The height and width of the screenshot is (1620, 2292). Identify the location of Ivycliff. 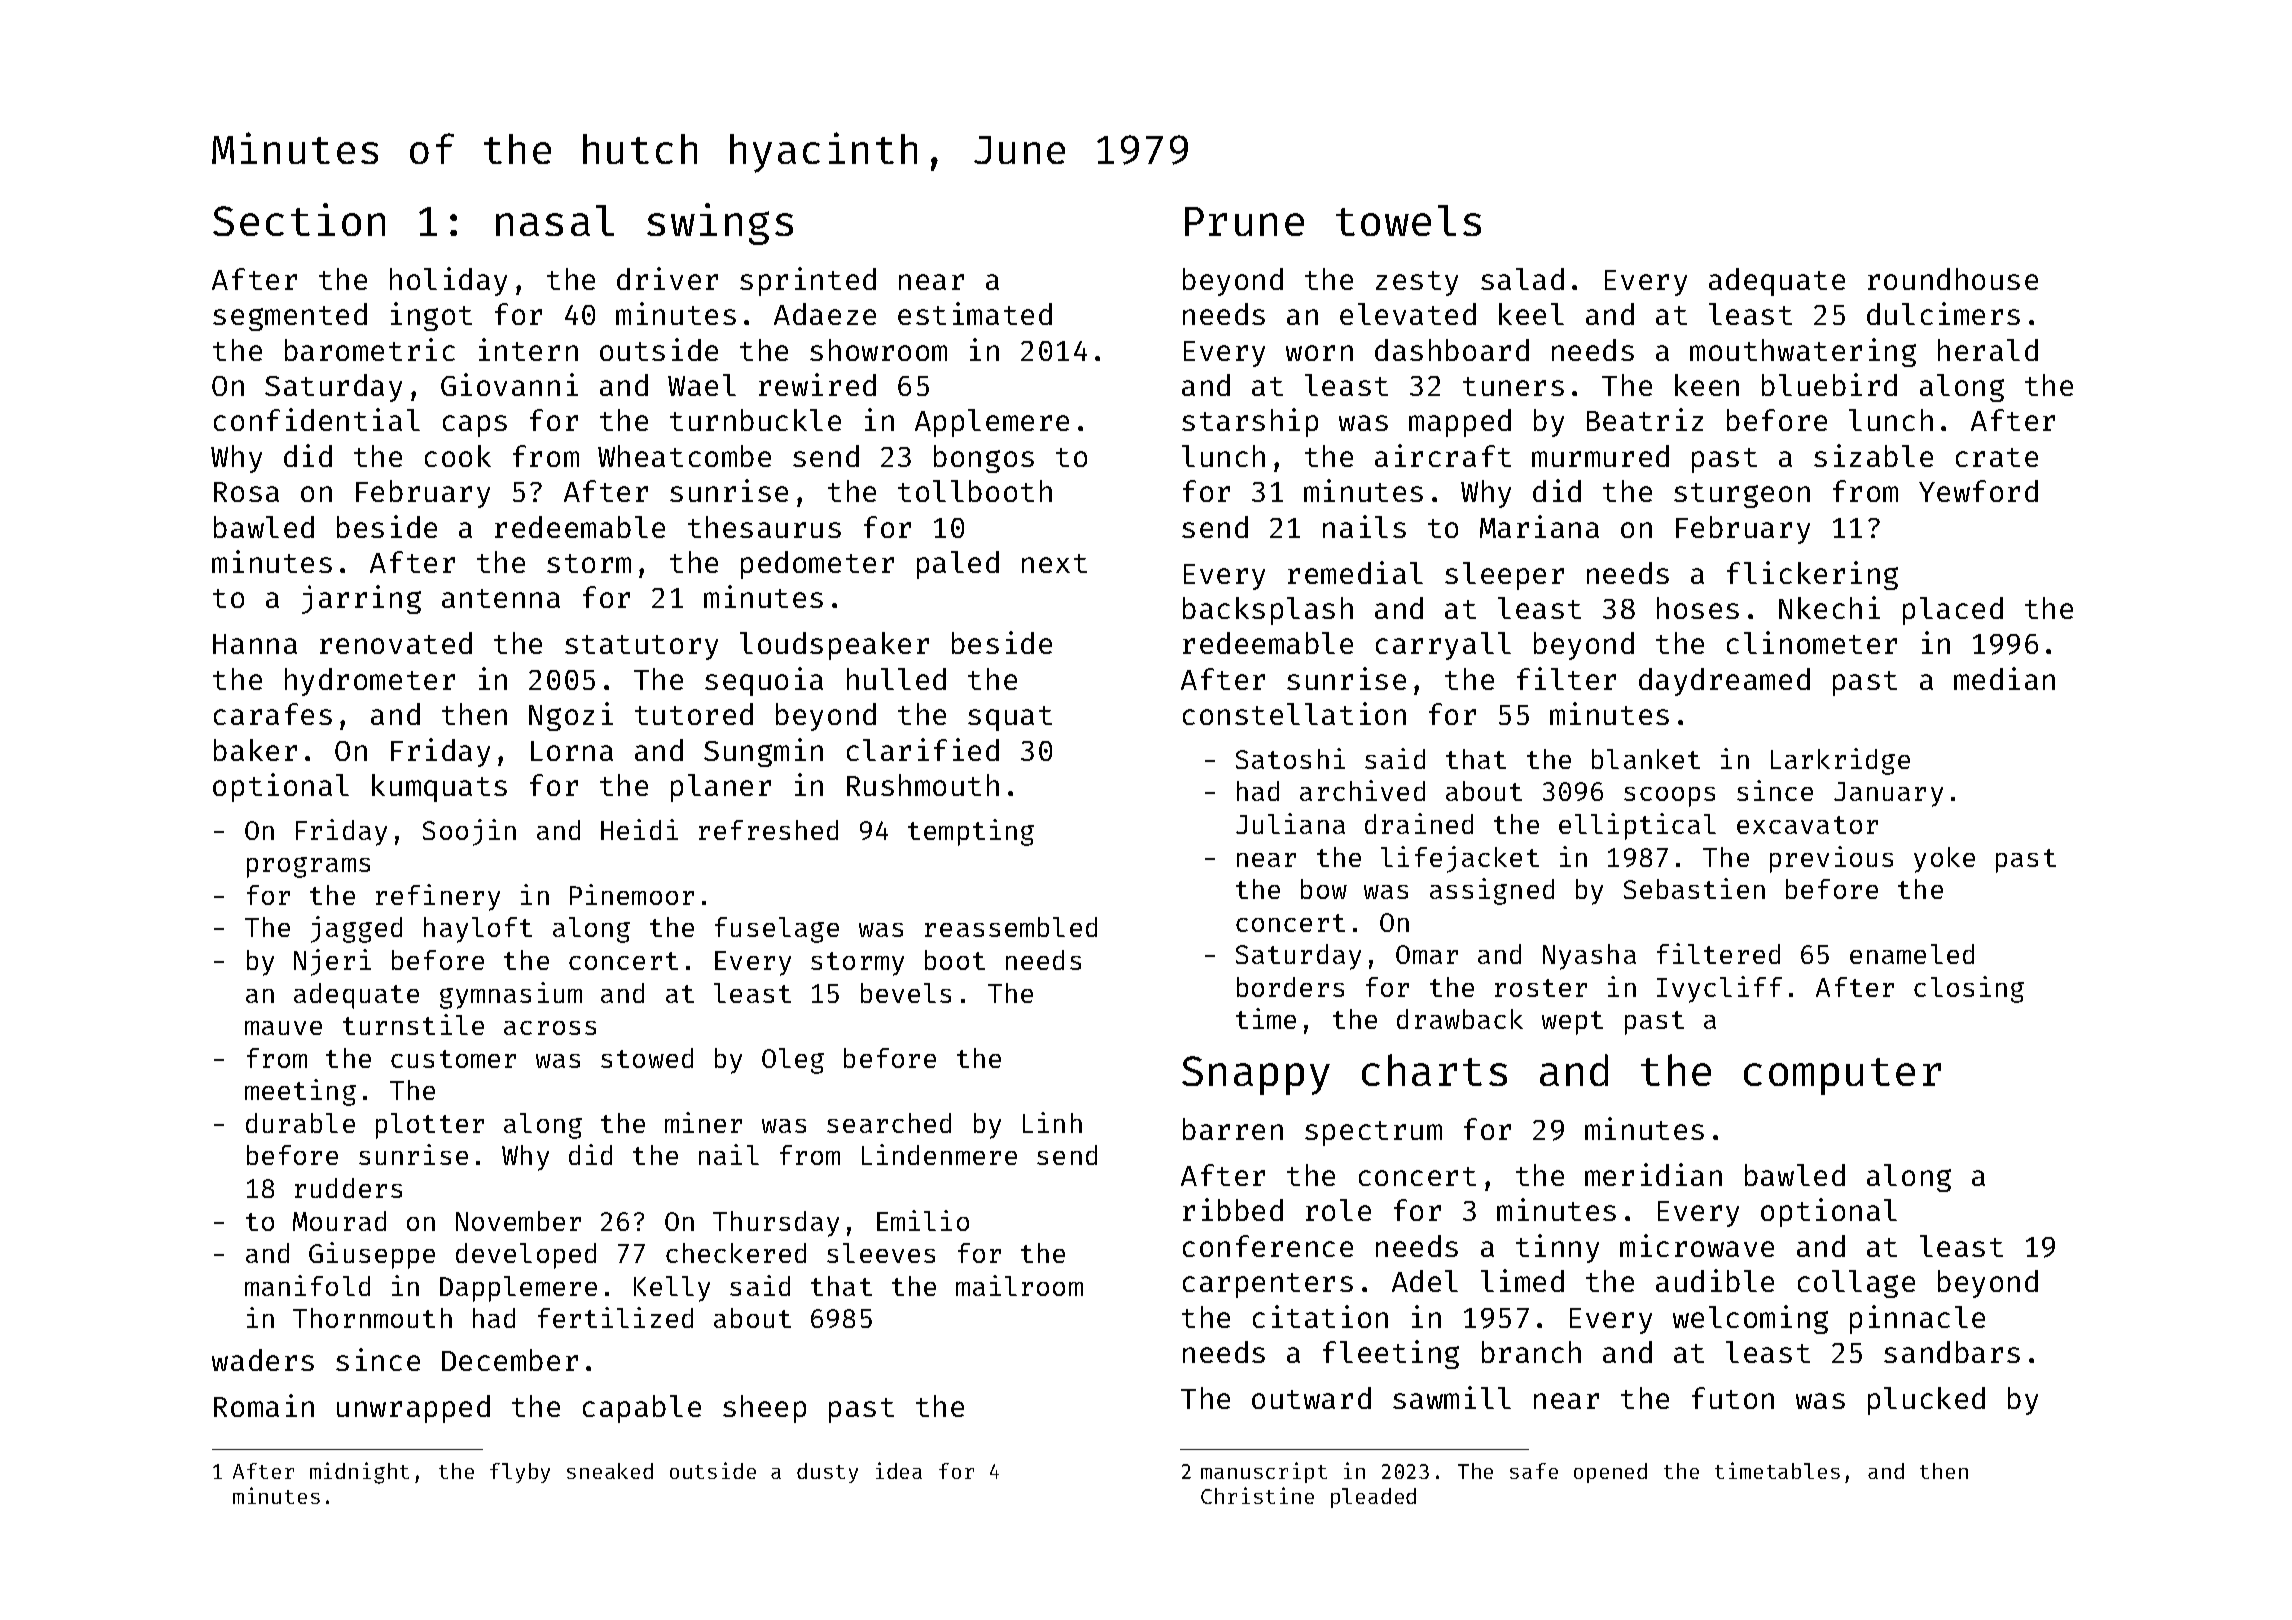
(1719, 989).
